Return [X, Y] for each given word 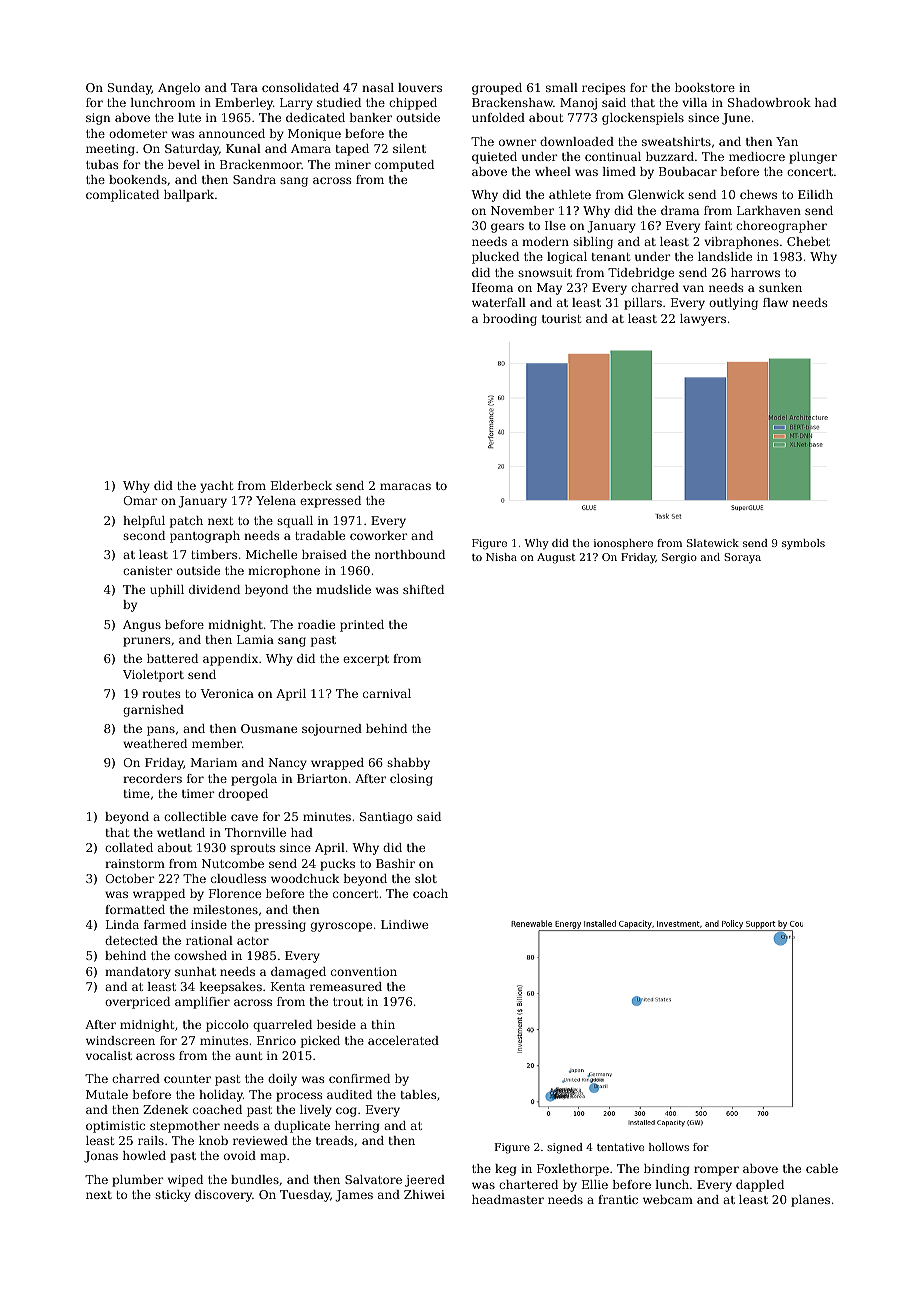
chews [758, 194]
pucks [337, 865]
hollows [669, 1147]
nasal [378, 87]
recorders [152, 778]
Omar [140, 500]
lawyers [703, 320]
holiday [221, 1096]
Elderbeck [301, 485]
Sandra [254, 179]
